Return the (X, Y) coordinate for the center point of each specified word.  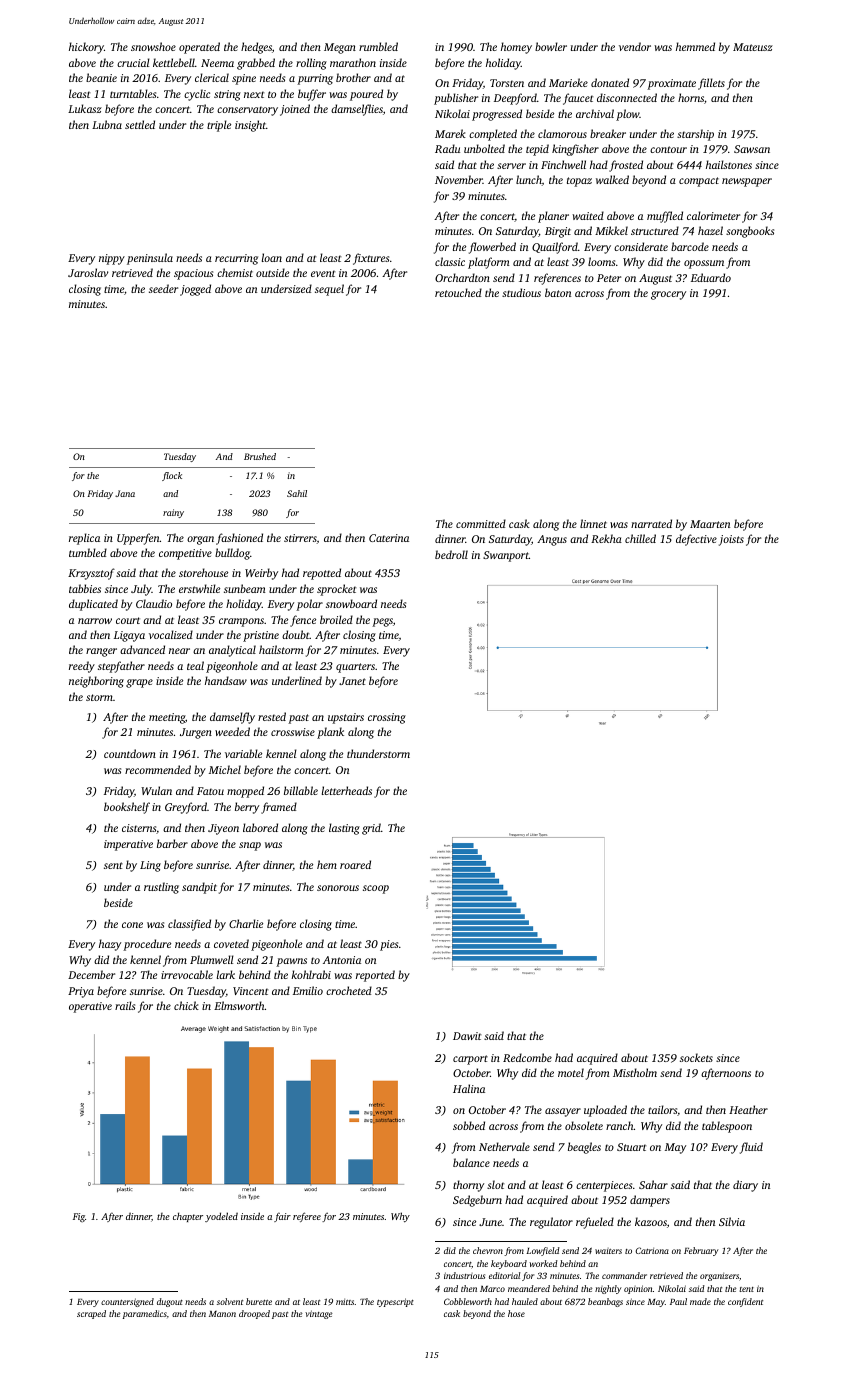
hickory (86, 48)
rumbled (378, 46)
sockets (696, 1057)
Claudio (154, 603)
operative (90, 1007)
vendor (635, 46)
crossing (387, 718)
